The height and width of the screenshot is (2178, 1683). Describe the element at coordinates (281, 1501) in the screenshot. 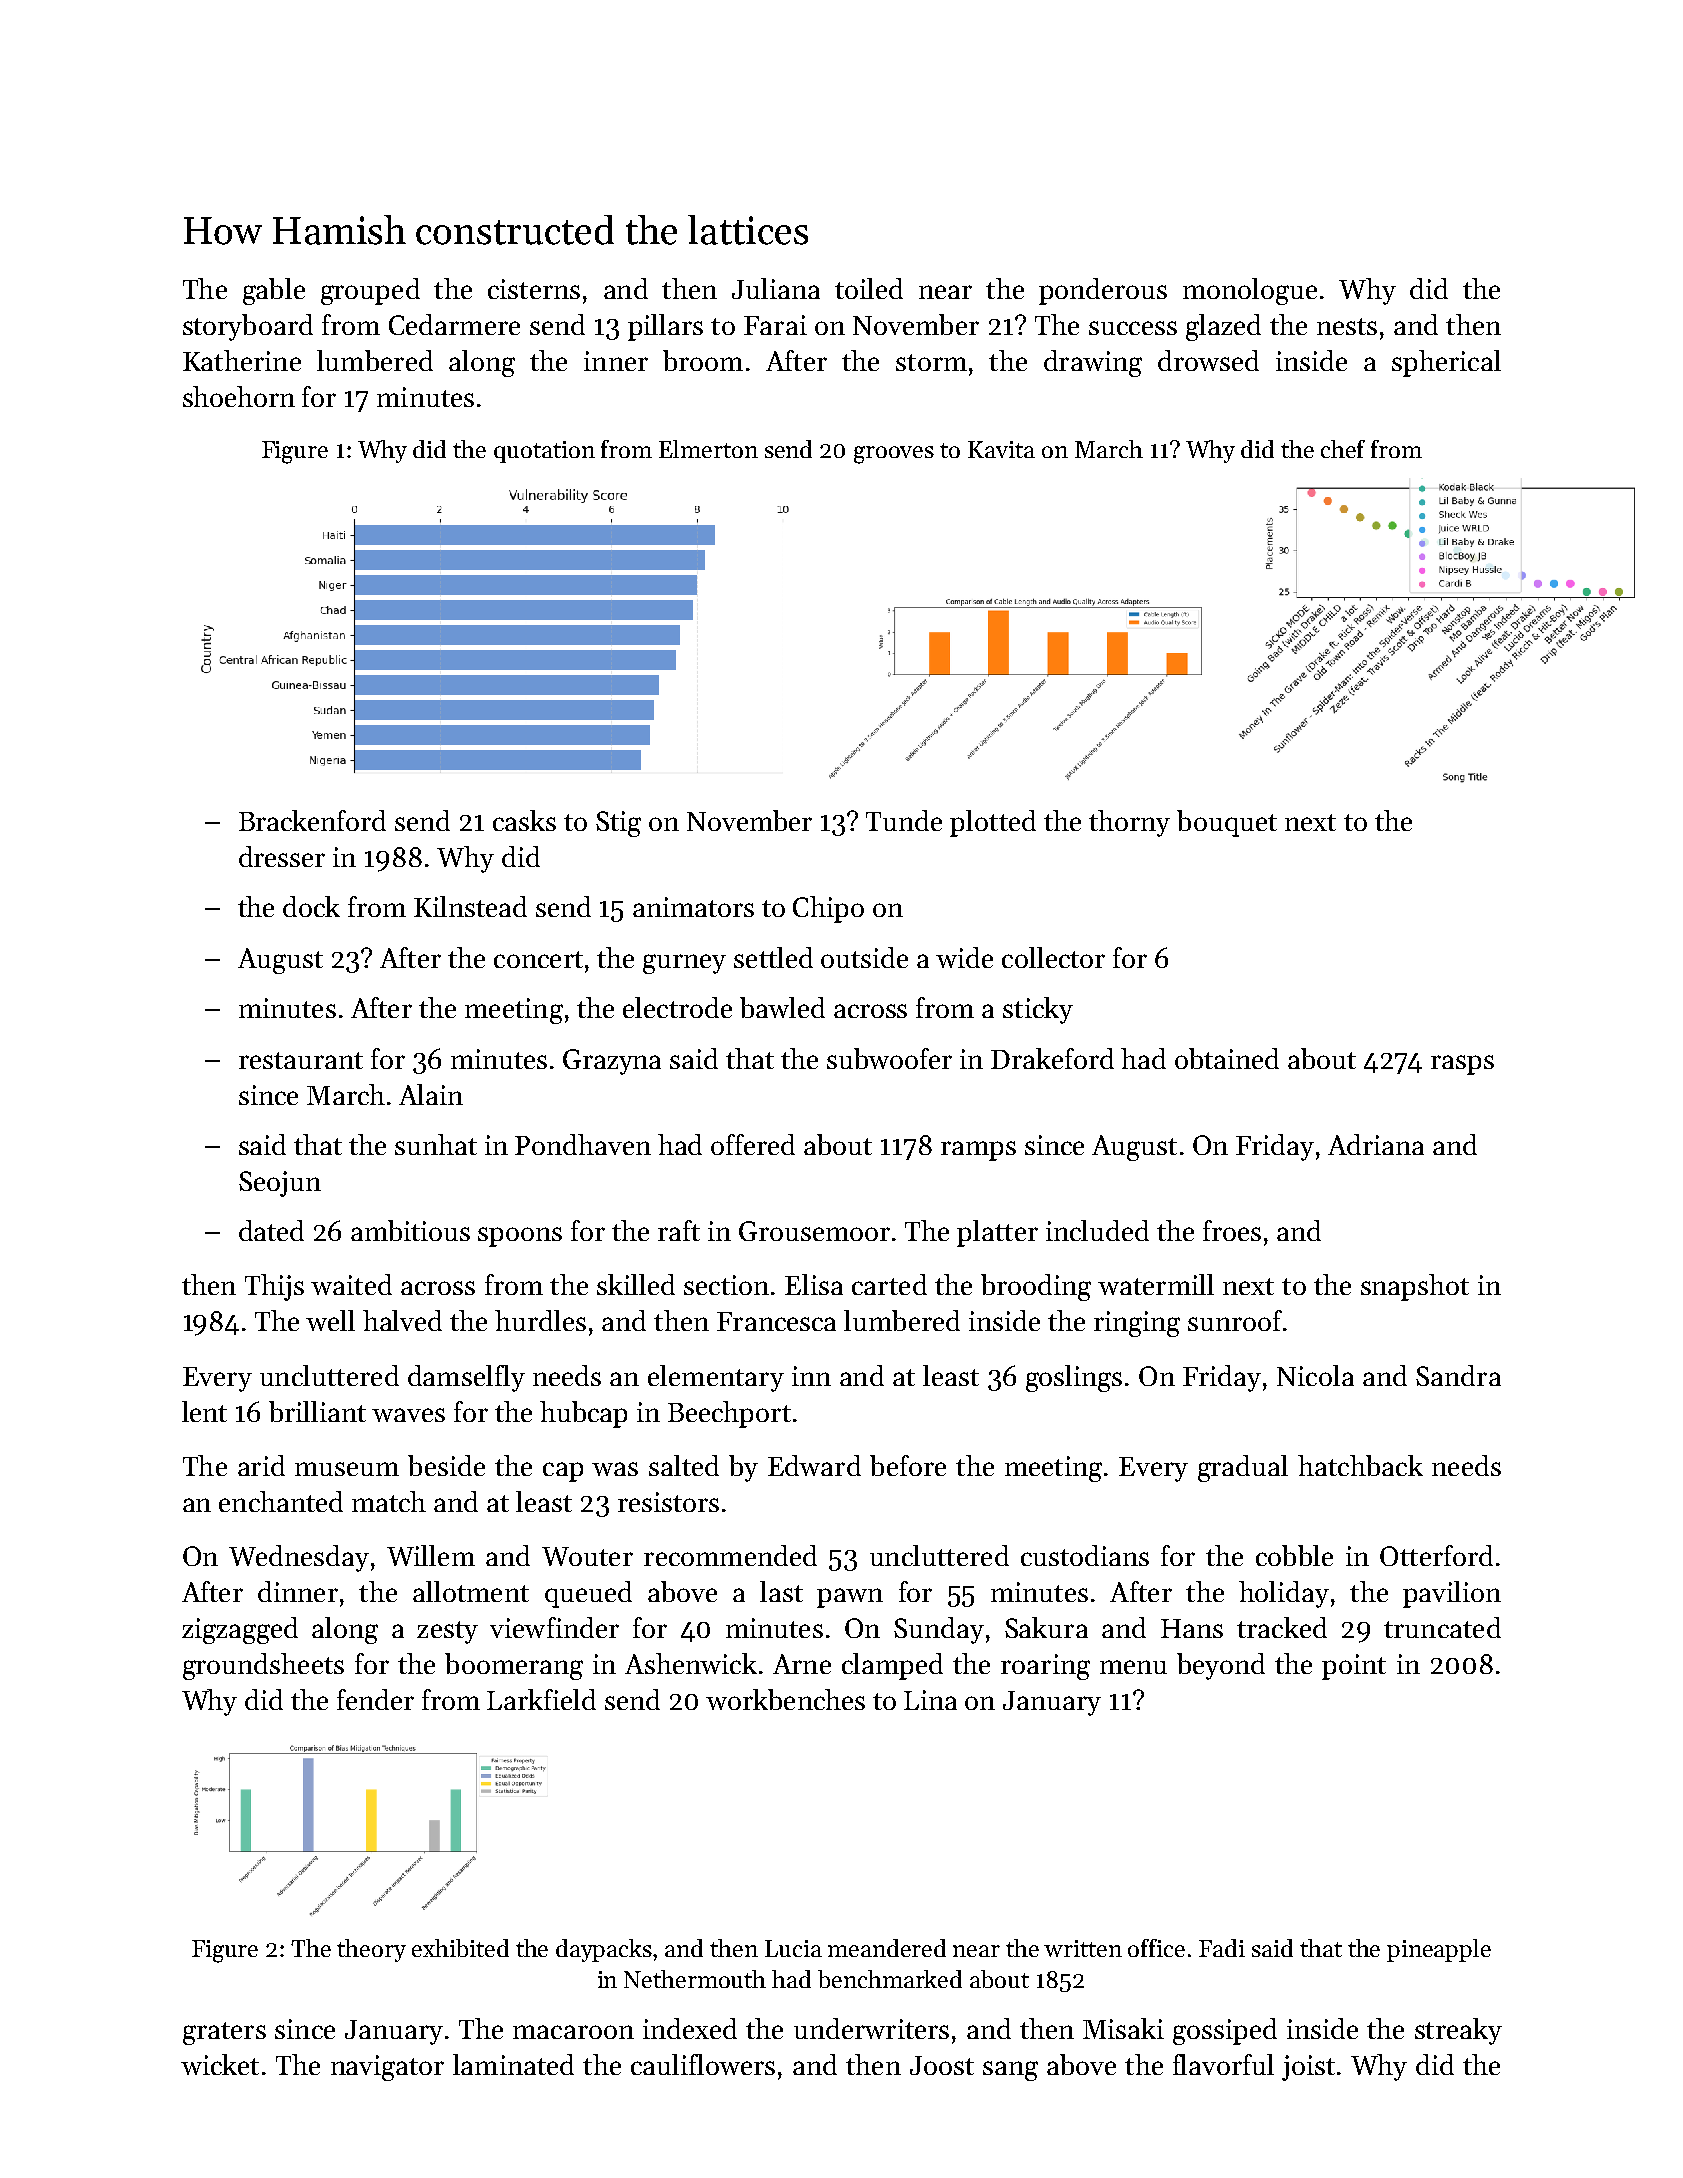

I see `enchanted` at that location.
